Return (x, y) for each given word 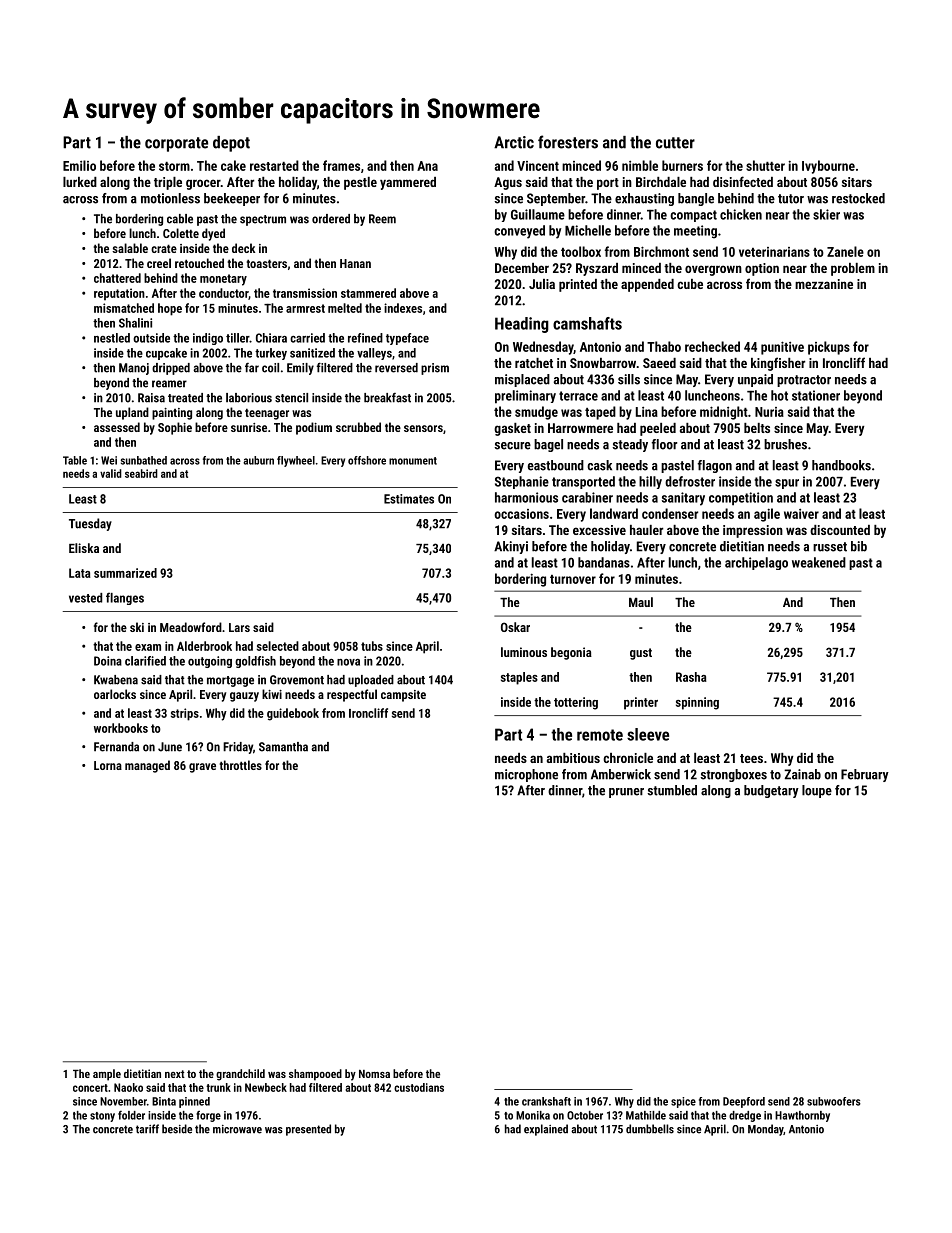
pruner (626, 793)
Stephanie (522, 482)
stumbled (672, 790)
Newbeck (266, 1087)
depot (231, 144)
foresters (568, 142)
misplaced (522, 380)
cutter (675, 143)
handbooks (841, 465)
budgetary (771, 791)
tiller (238, 338)
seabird (141, 473)
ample (107, 1075)
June (170, 747)
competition (741, 499)
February (865, 775)
